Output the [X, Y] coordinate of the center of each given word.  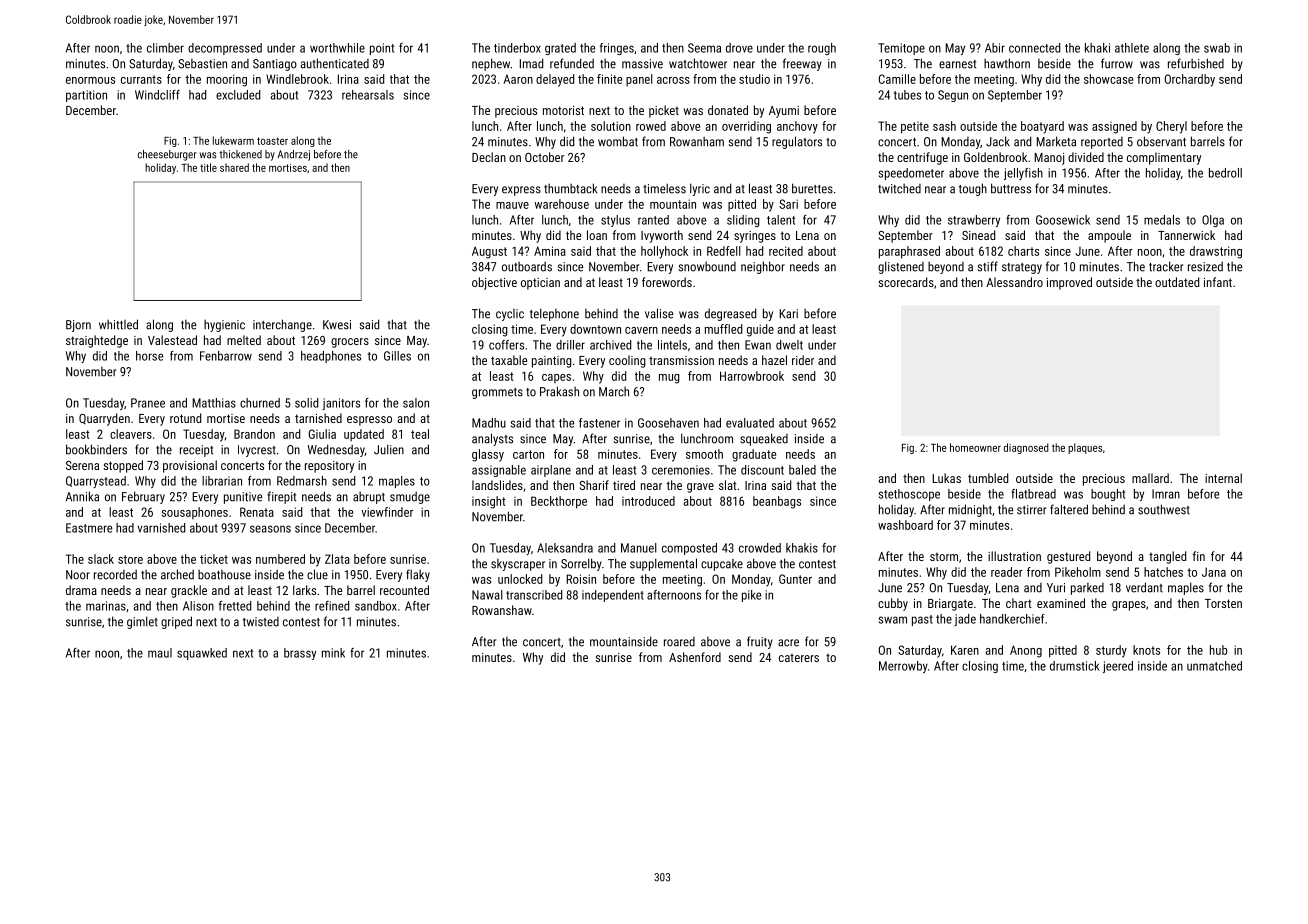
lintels [672, 345]
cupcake [722, 565]
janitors [341, 404]
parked [1087, 589]
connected [1034, 48]
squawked [202, 654]
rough [822, 49]
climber [165, 48]
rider [803, 360]
